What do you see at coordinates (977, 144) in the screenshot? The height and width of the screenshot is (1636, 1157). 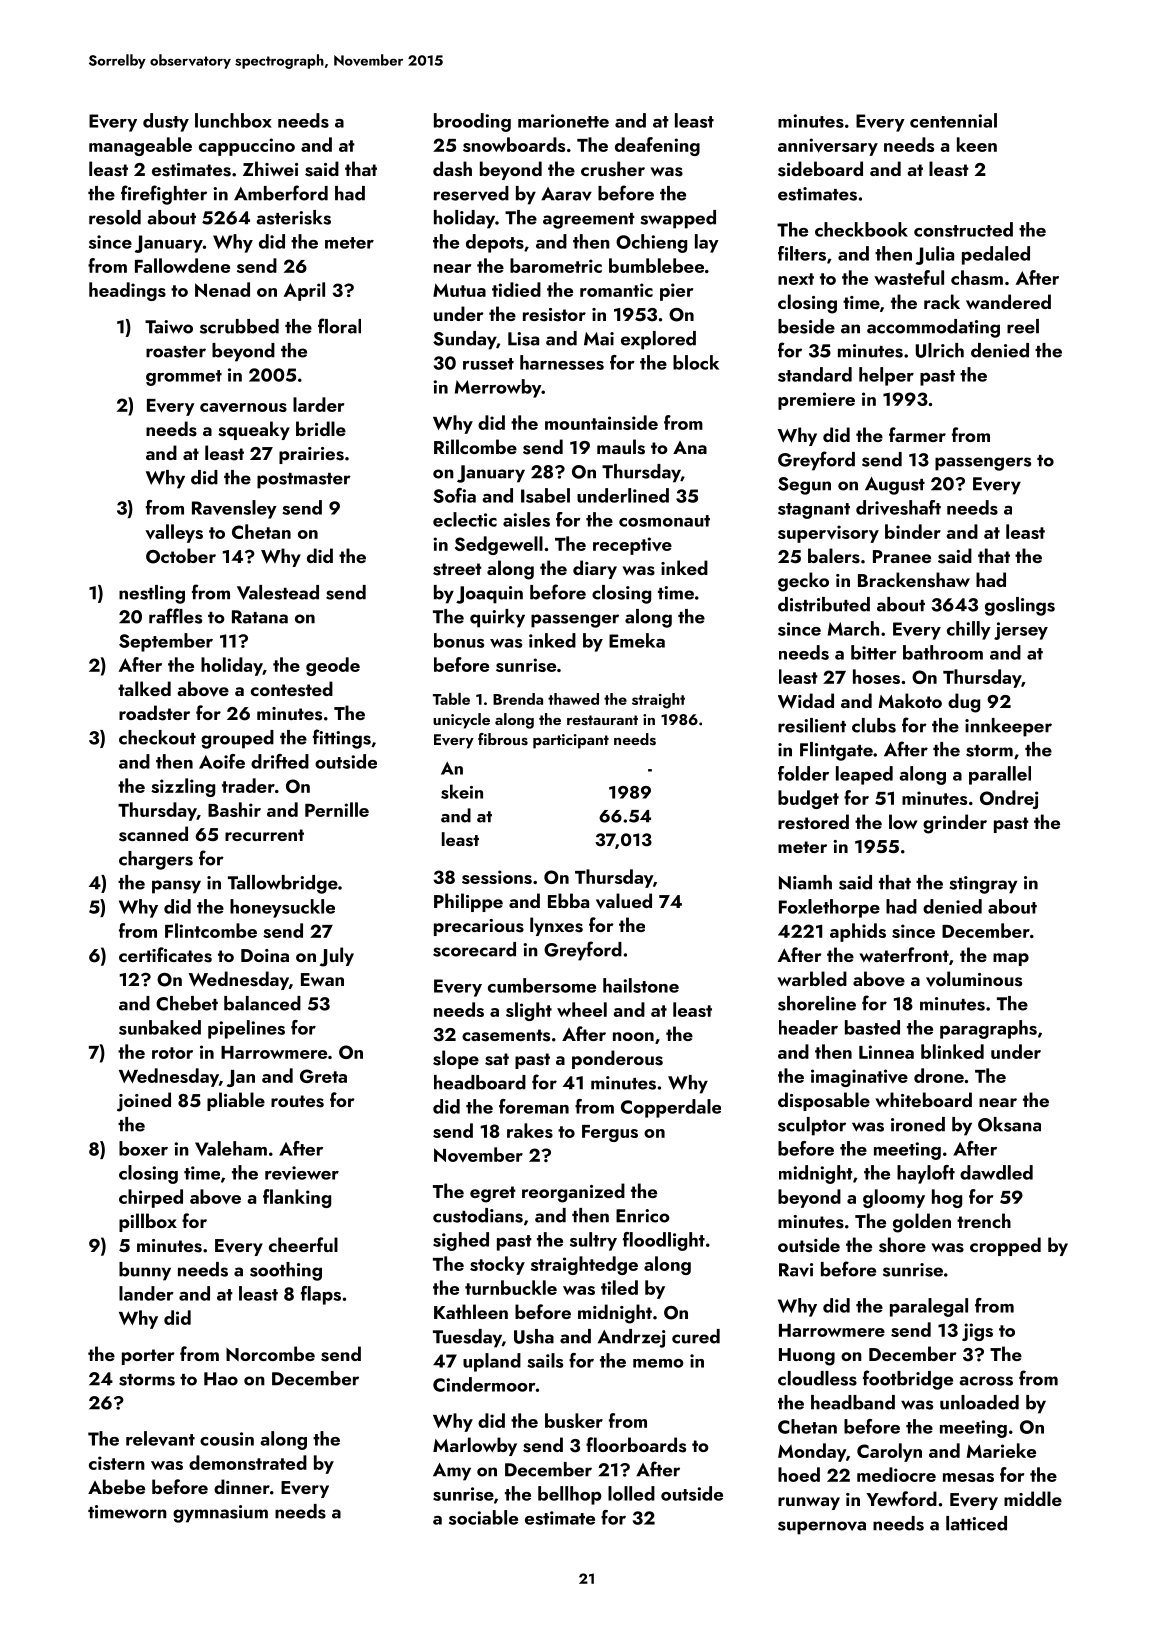 I see `keen` at bounding box center [977, 144].
